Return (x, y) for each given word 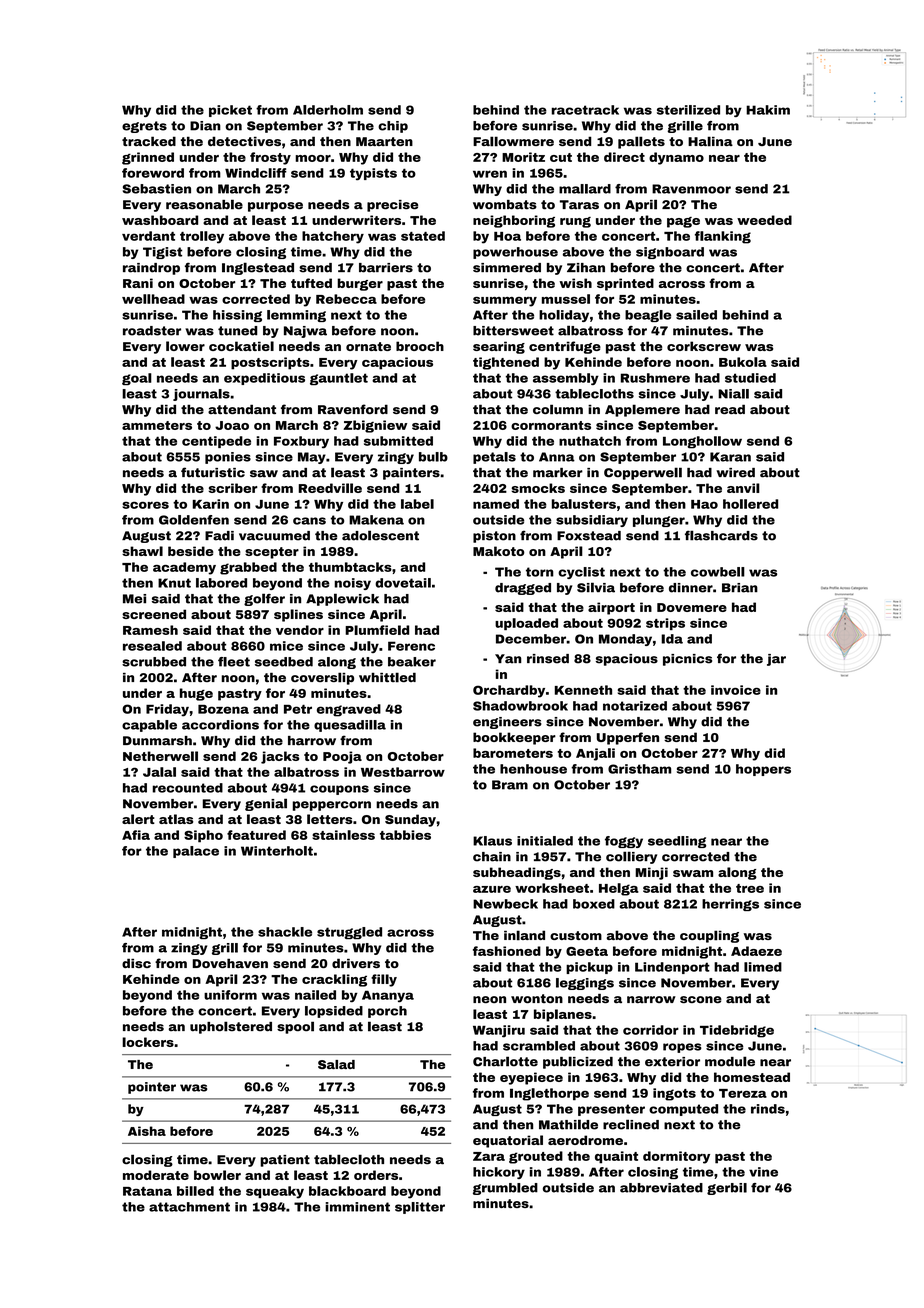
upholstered (231, 1027)
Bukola (743, 362)
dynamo (676, 158)
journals (201, 395)
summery (505, 302)
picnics (687, 660)
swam (693, 873)
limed (763, 967)
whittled (387, 677)
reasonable (204, 204)
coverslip (322, 678)
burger (360, 284)
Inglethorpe (549, 1094)
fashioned (507, 951)
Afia (136, 835)
